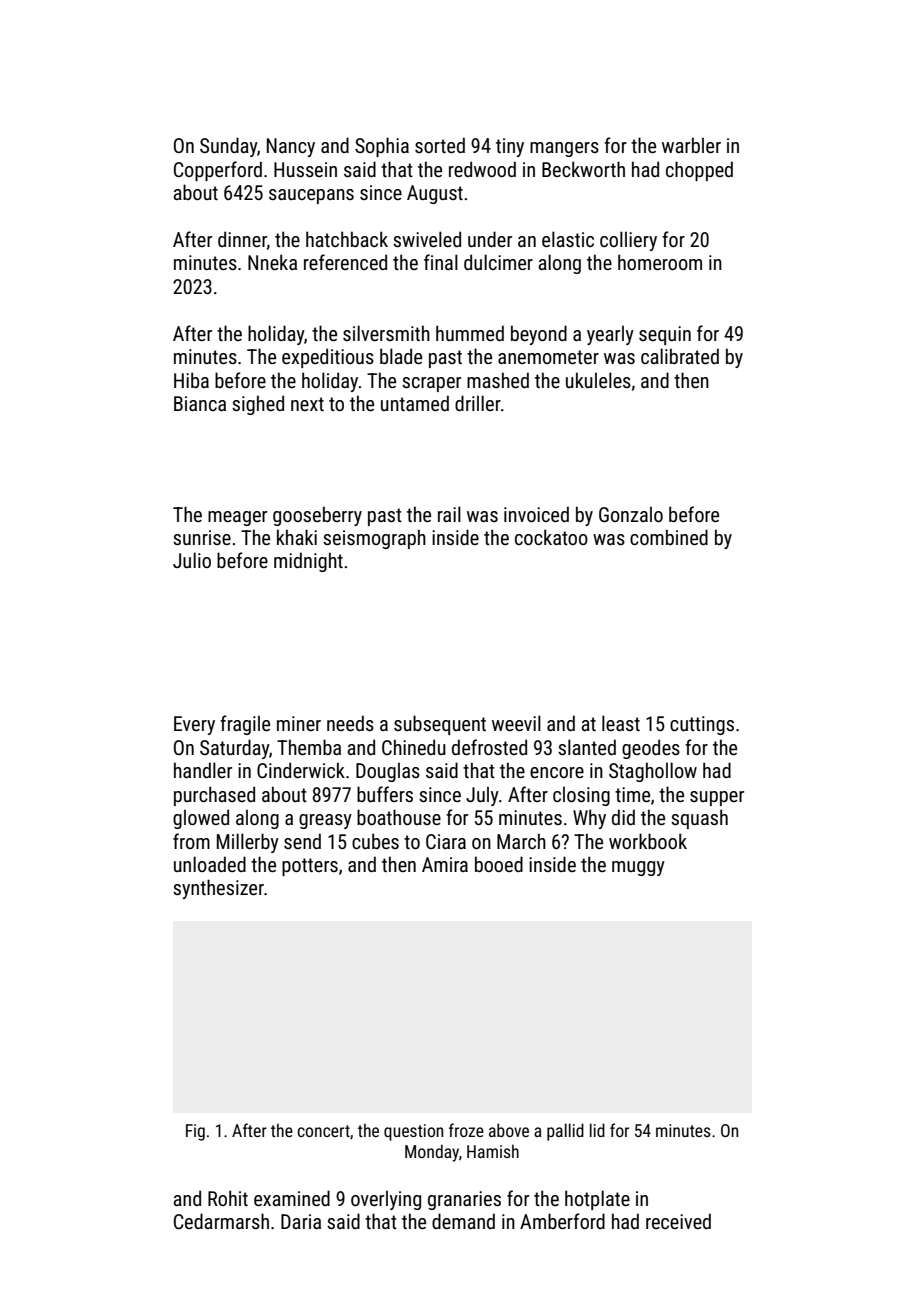 This document has height=1311, width=924. I want to click on received, so click(678, 1221).
